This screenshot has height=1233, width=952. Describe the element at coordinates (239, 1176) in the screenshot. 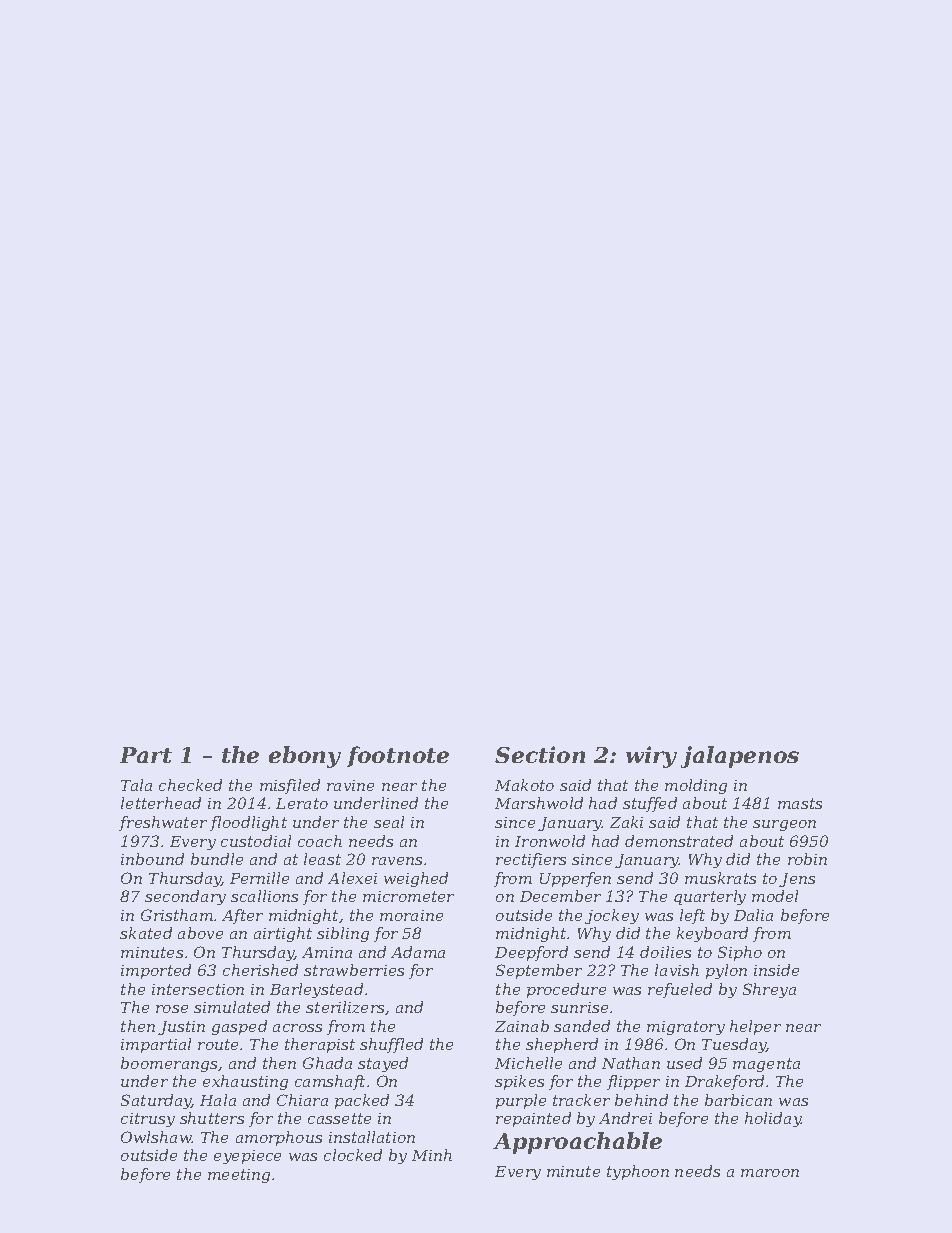

I see `meeting` at that location.
